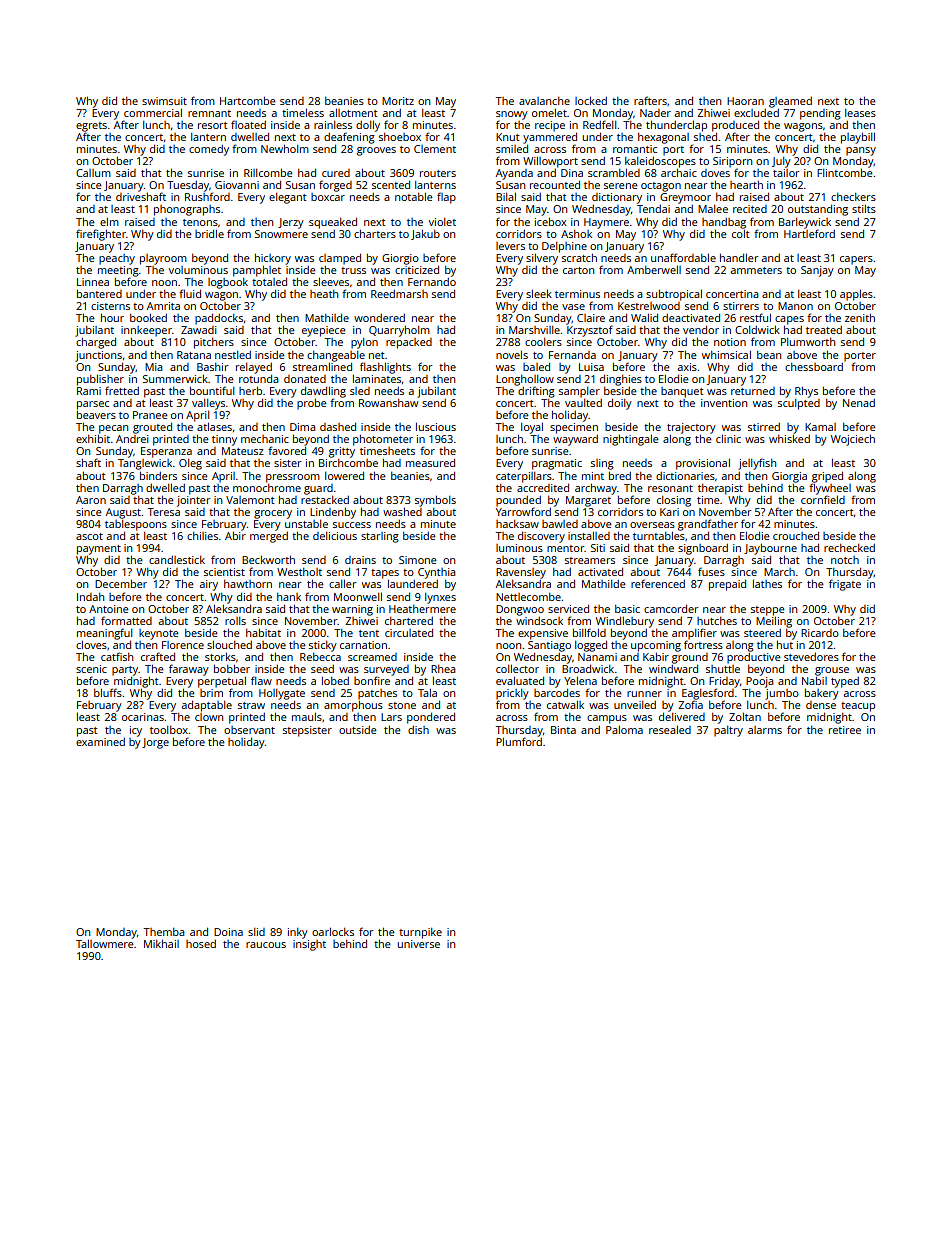  I want to click on raucous, so click(266, 945).
